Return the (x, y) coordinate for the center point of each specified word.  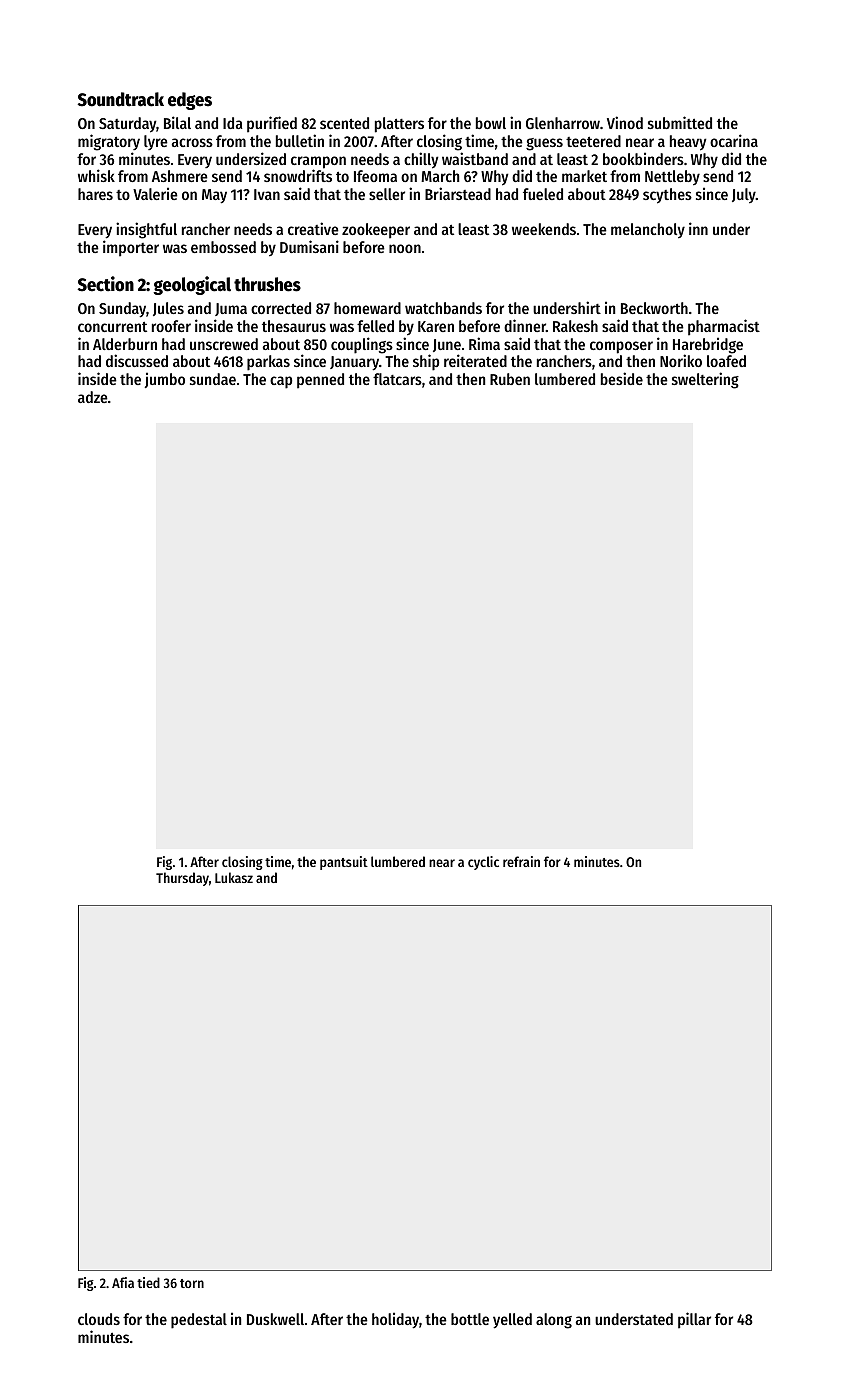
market (584, 176)
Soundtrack (121, 99)
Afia (123, 1282)
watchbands (443, 308)
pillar (694, 1320)
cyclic (483, 863)
